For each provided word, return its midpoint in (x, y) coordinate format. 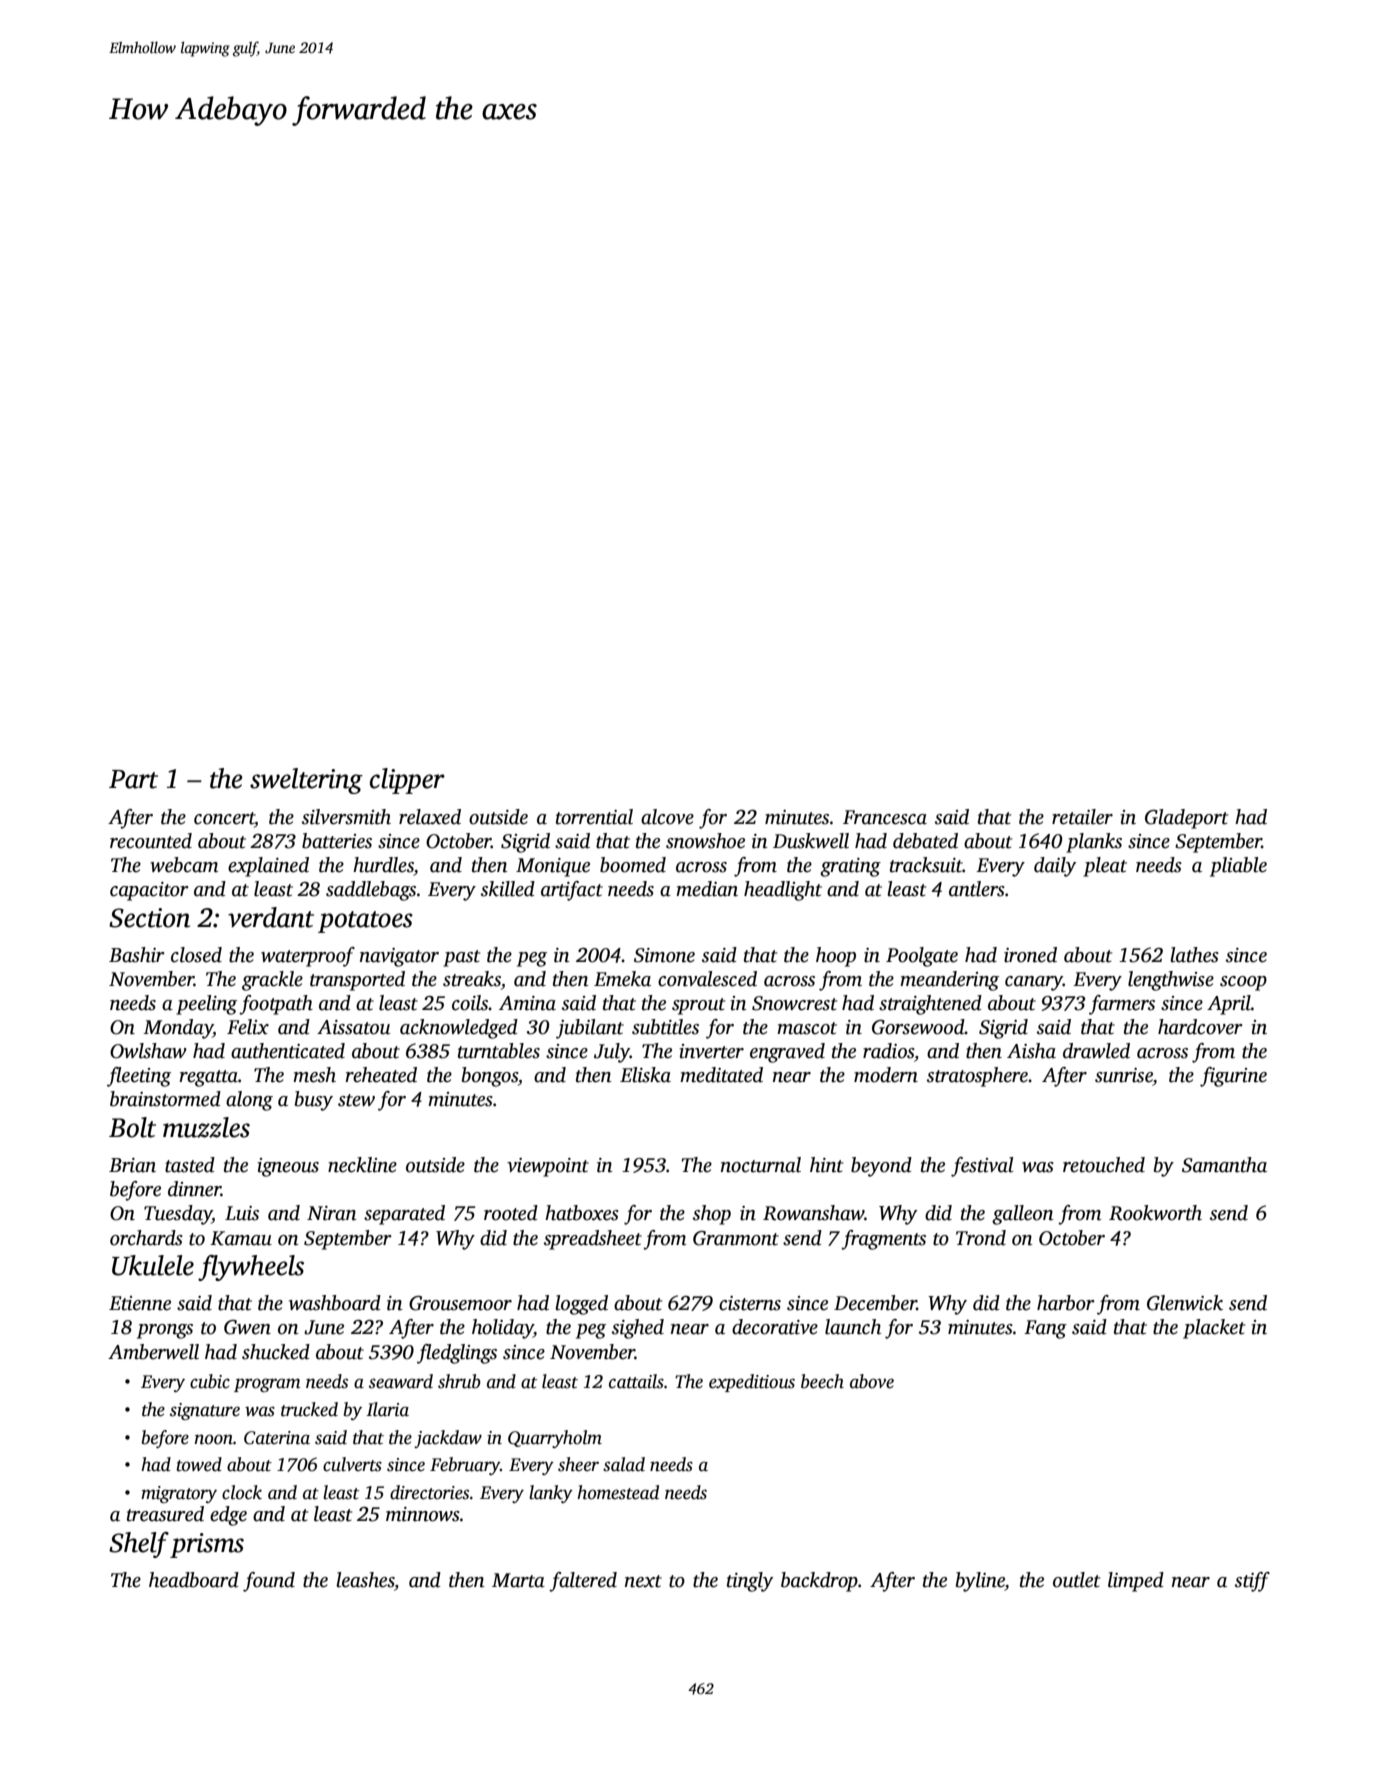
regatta (208, 1078)
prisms (207, 1545)
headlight (783, 891)
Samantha (1224, 1165)
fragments (883, 1240)
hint (826, 1165)
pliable (1238, 867)
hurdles (383, 865)
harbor (1066, 1303)
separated (404, 1215)
